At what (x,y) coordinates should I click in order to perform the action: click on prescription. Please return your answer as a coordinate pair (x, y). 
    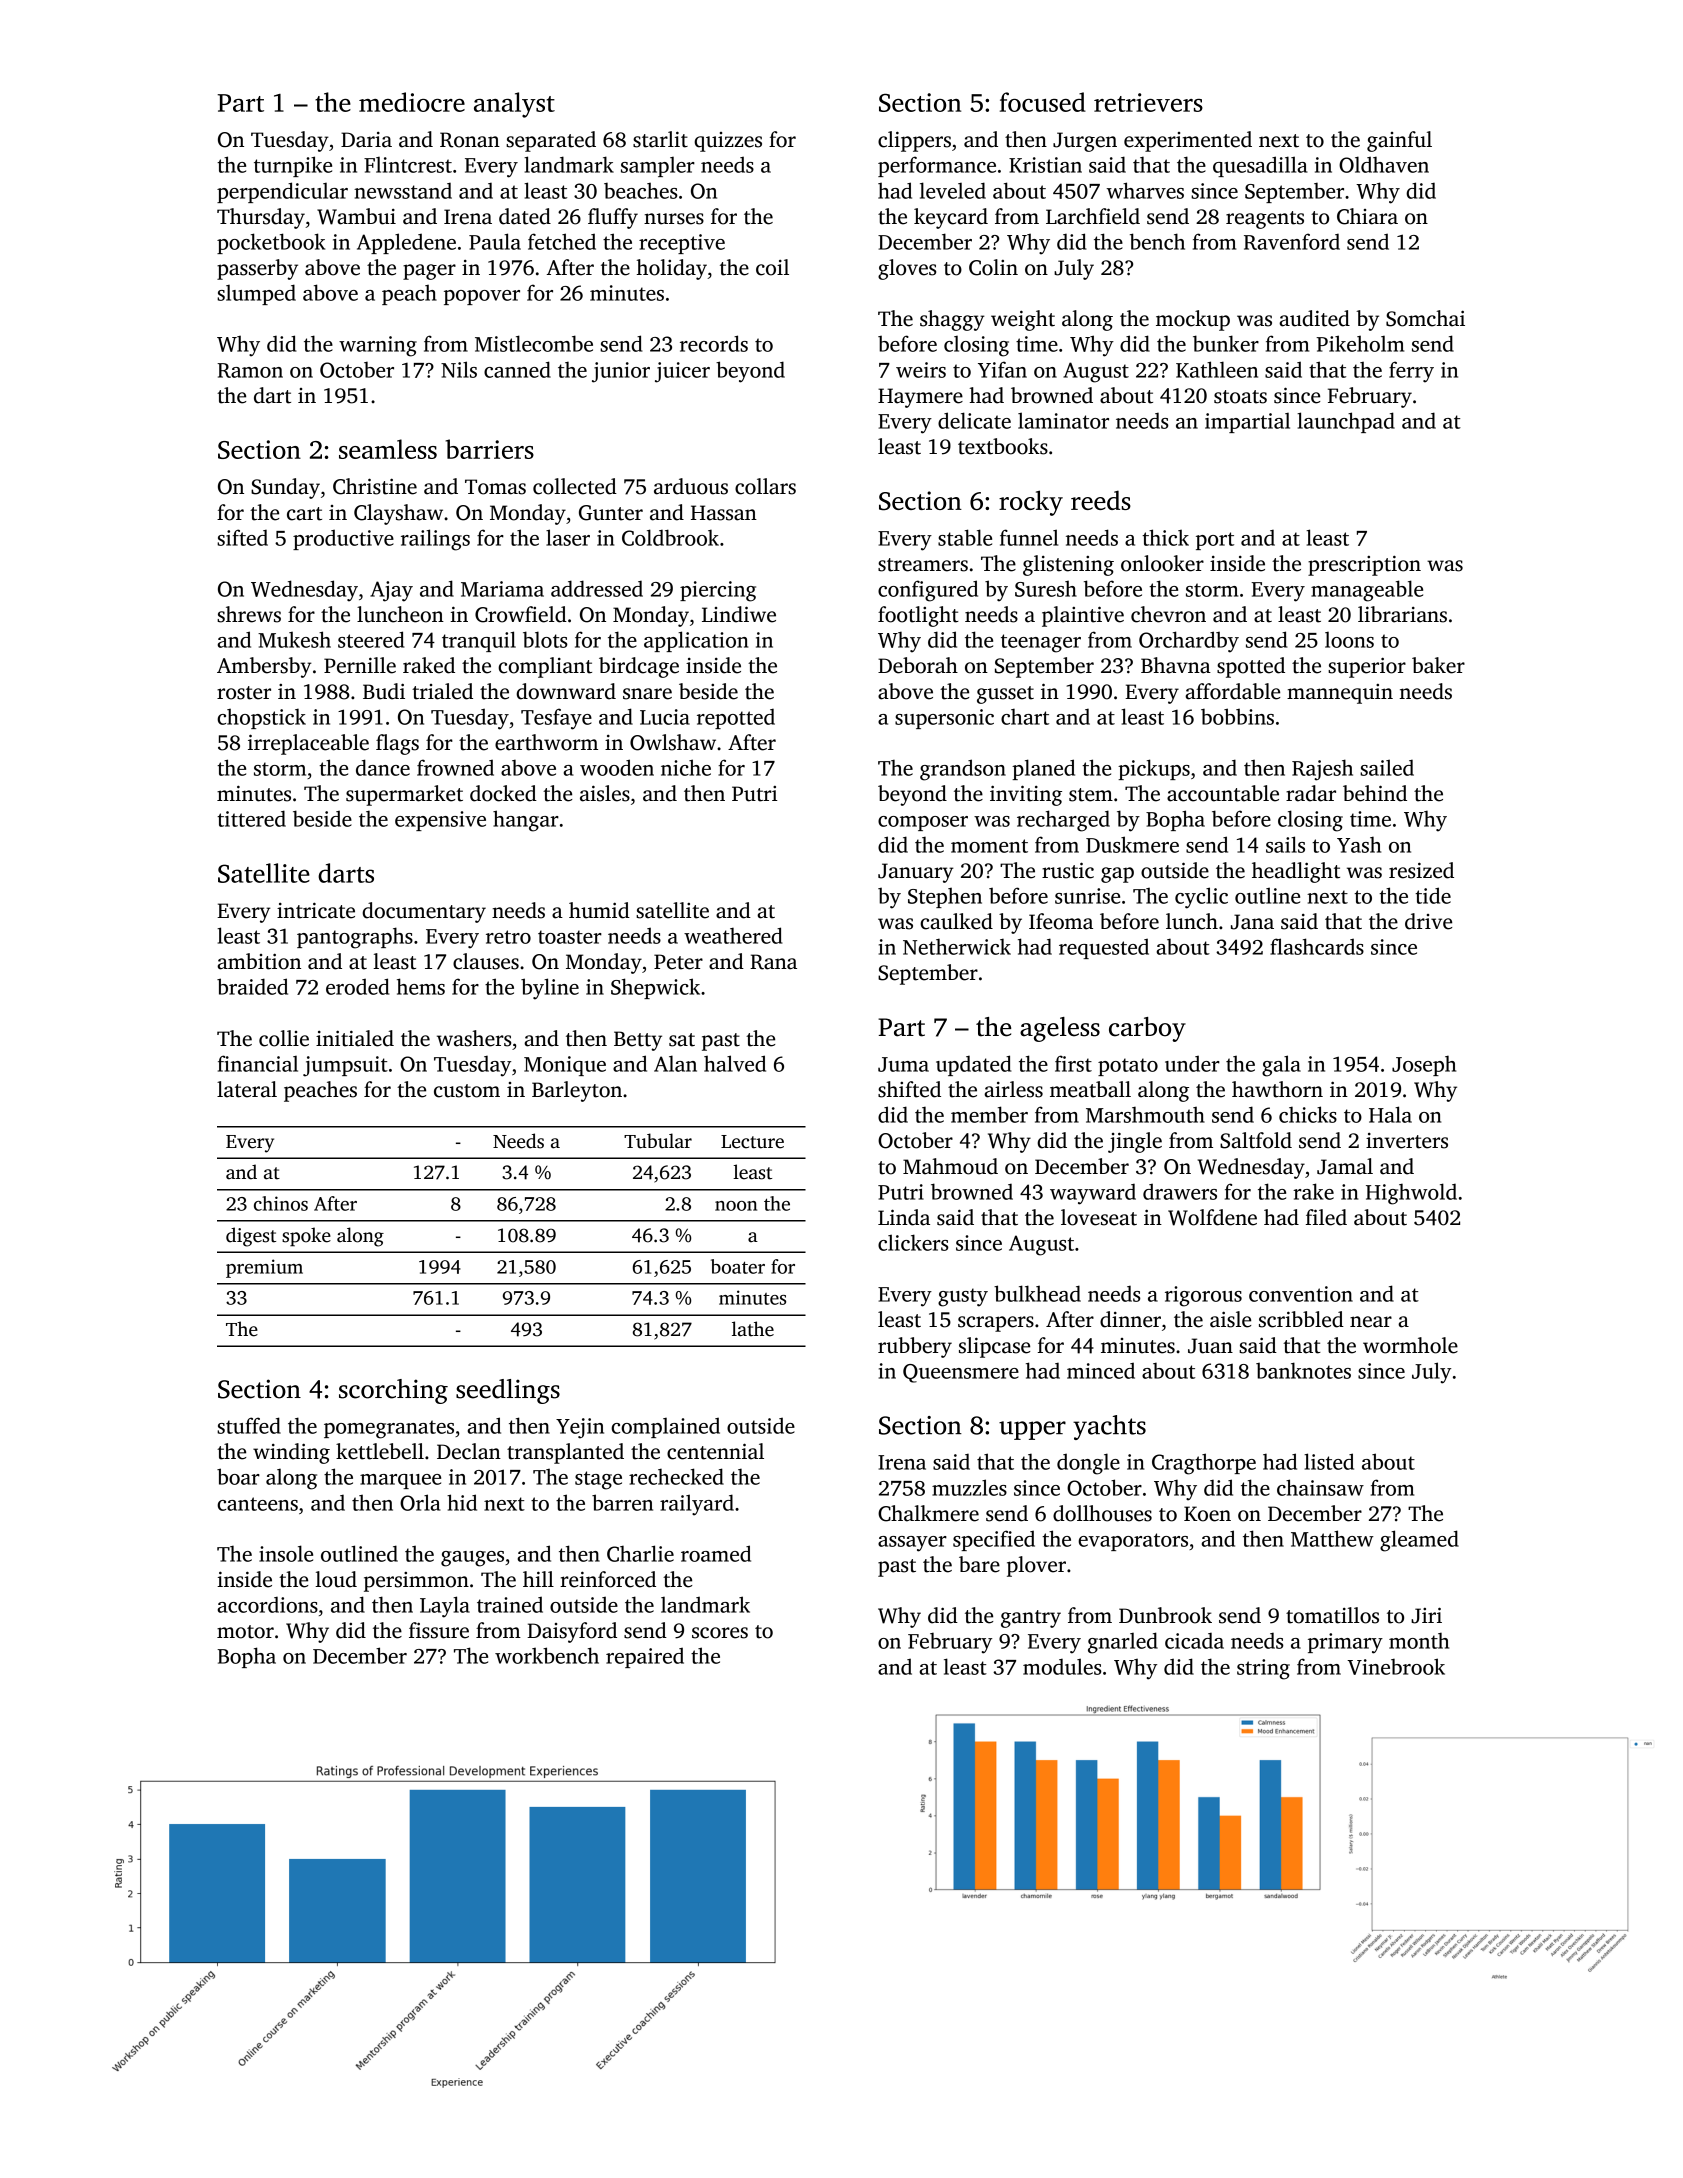
    Looking at the image, I should click on (1364, 565).
